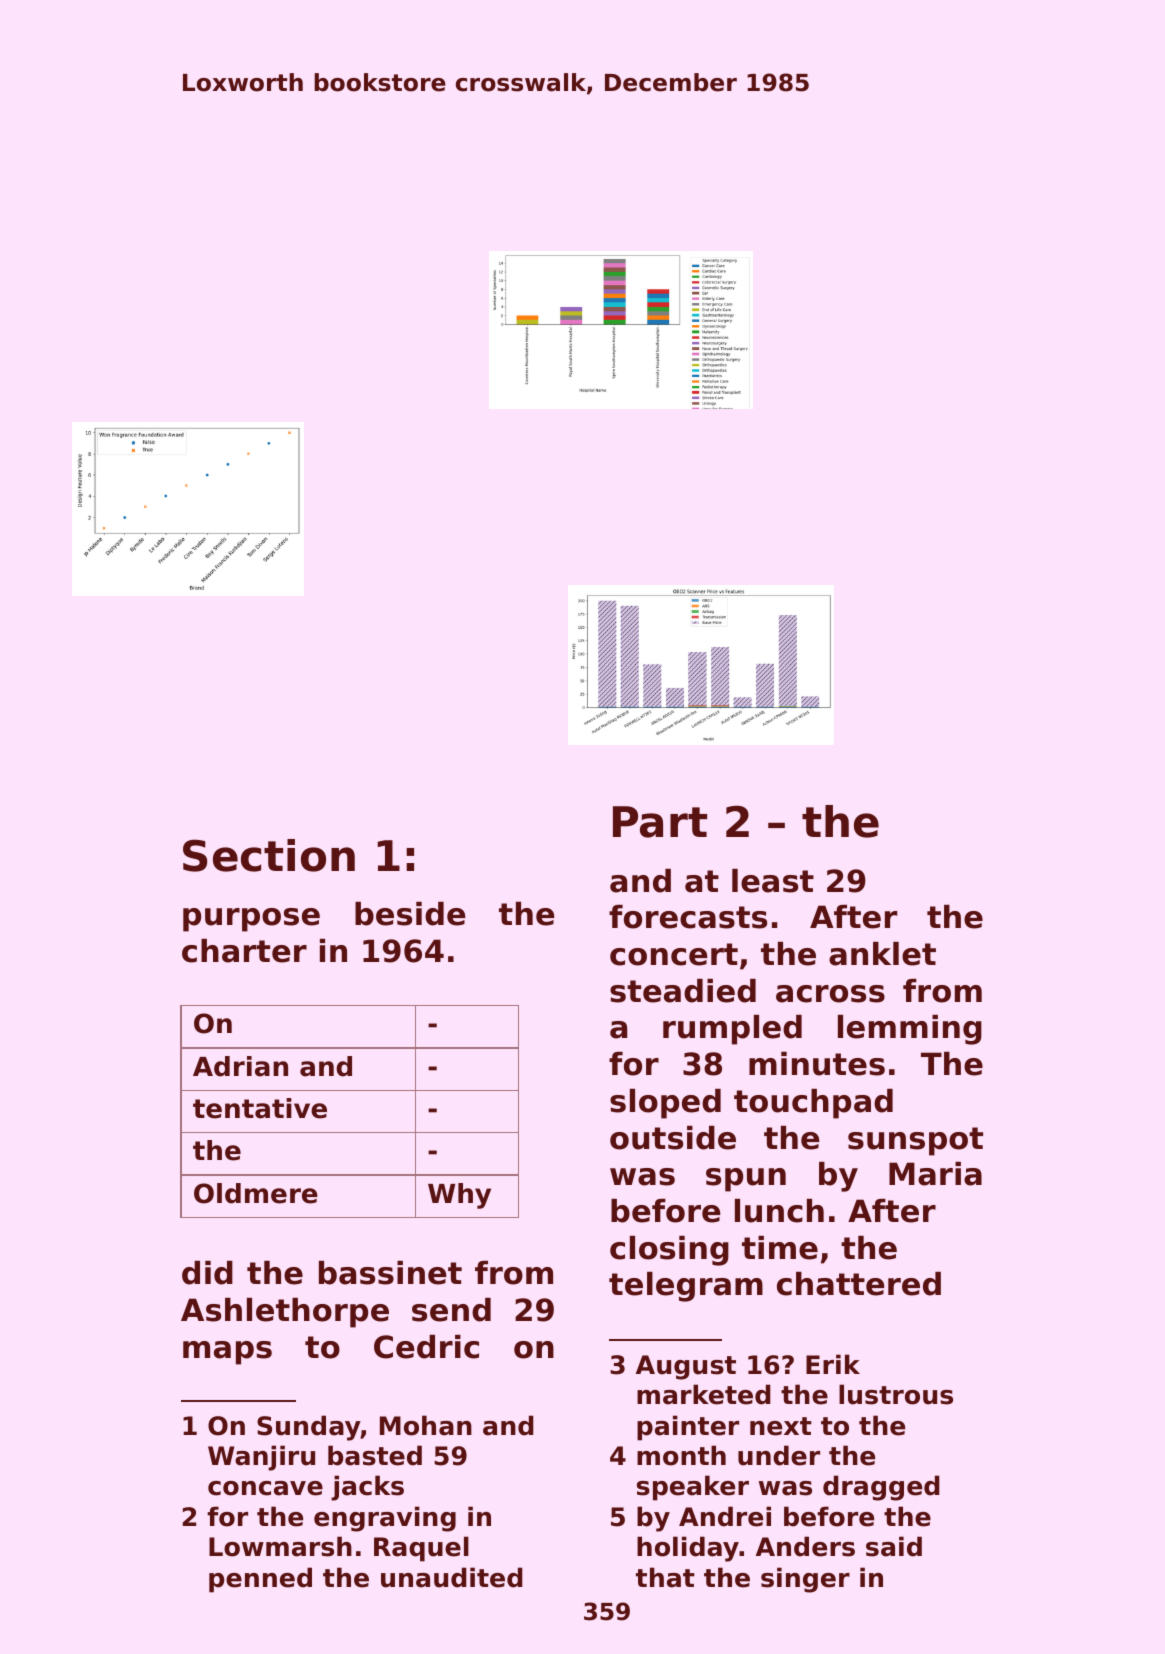 Image resolution: width=1165 pixels, height=1654 pixels. I want to click on Wanjiru, so click(261, 1458).
